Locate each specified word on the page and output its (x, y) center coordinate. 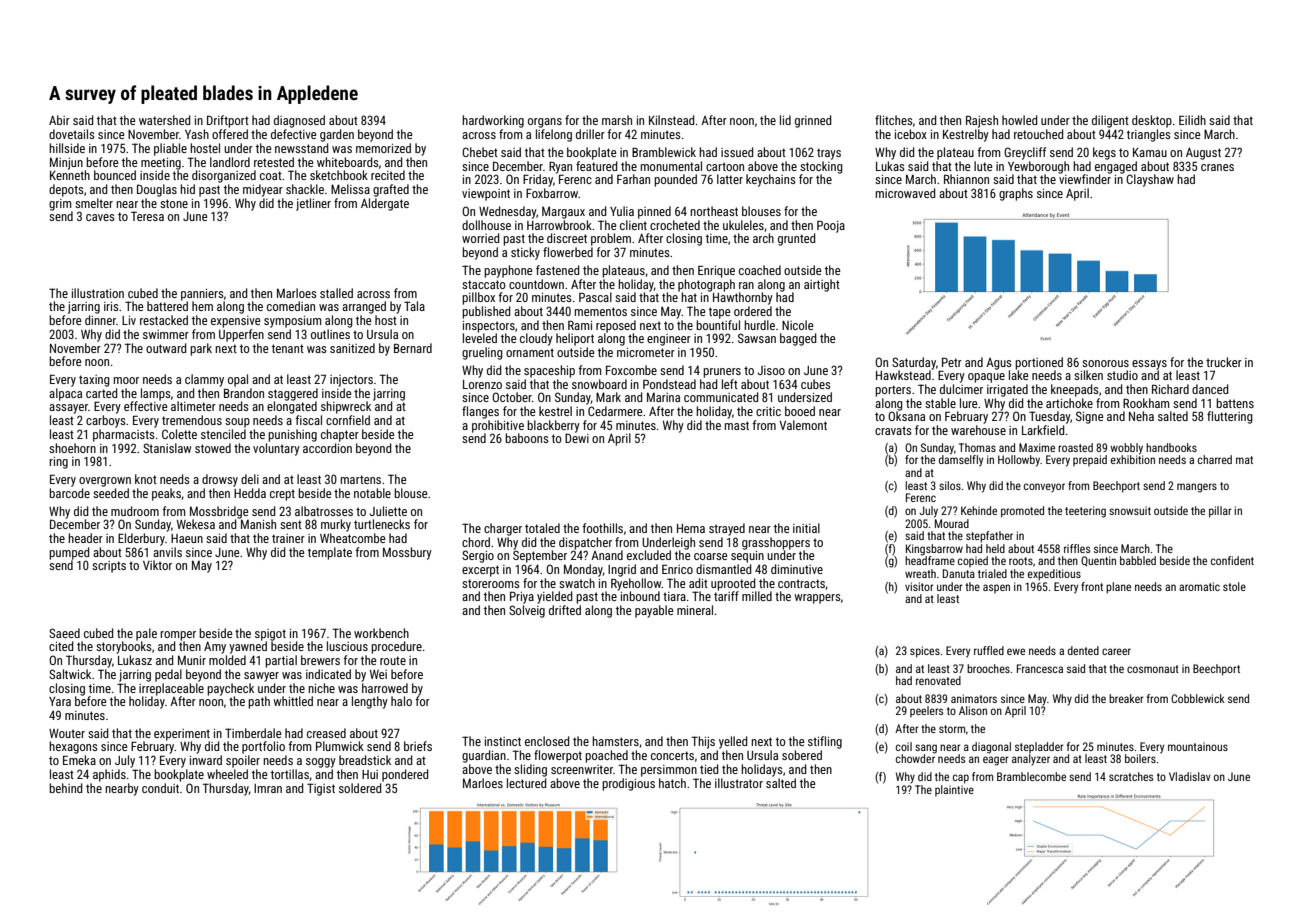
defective (294, 134)
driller (590, 134)
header (85, 538)
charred (1215, 459)
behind (66, 788)
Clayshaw (1150, 180)
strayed (727, 529)
